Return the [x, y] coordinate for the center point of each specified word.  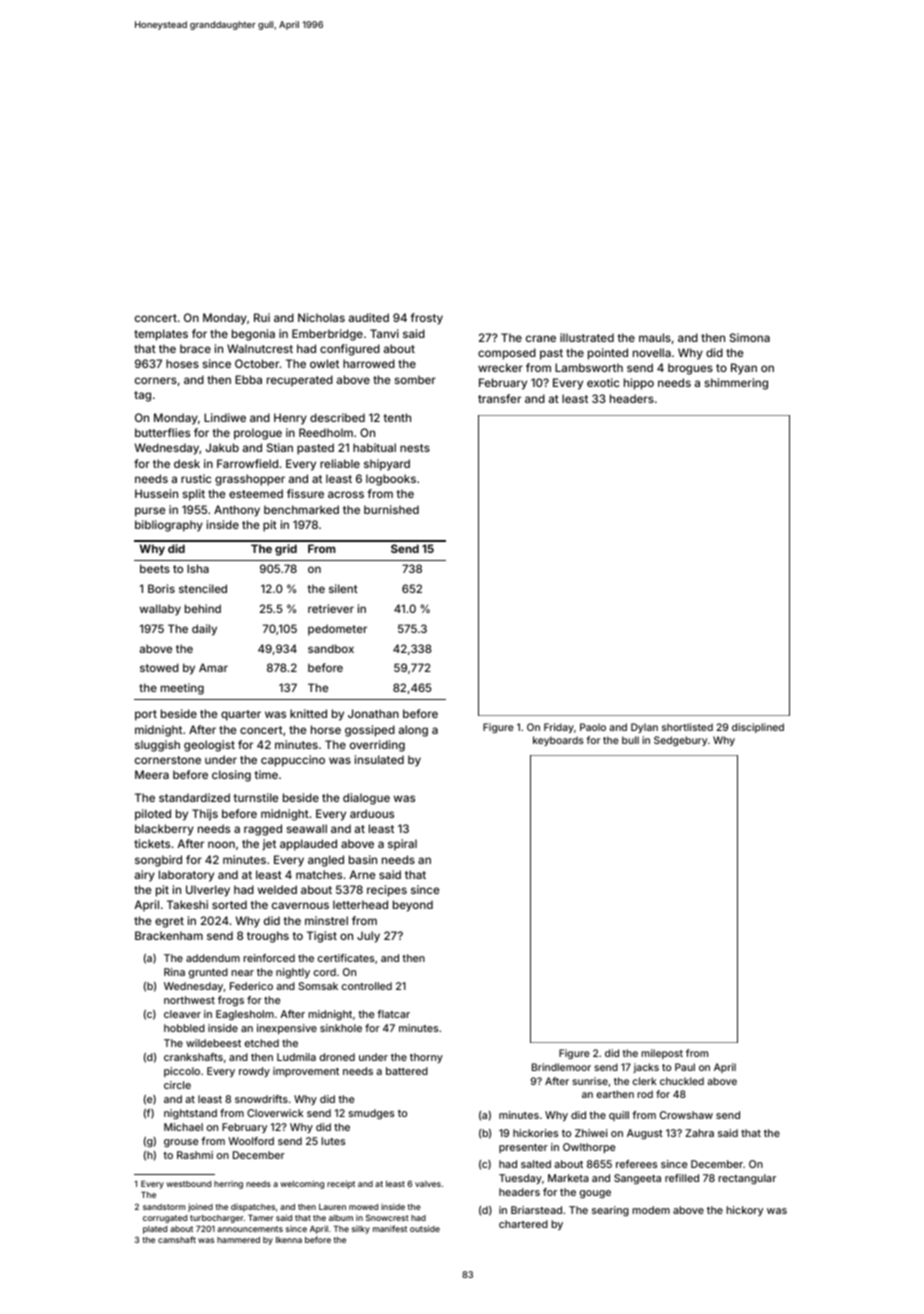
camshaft [177, 1239]
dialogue [366, 799]
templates [161, 335]
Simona [750, 337]
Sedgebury [680, 741]
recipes [387, 891]
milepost [662, 1054]
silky [361, 1229]
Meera [152, 774]
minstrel [326, 920]
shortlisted [687, 727]
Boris [161, 588]
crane [541, 338]
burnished [391, 509]
